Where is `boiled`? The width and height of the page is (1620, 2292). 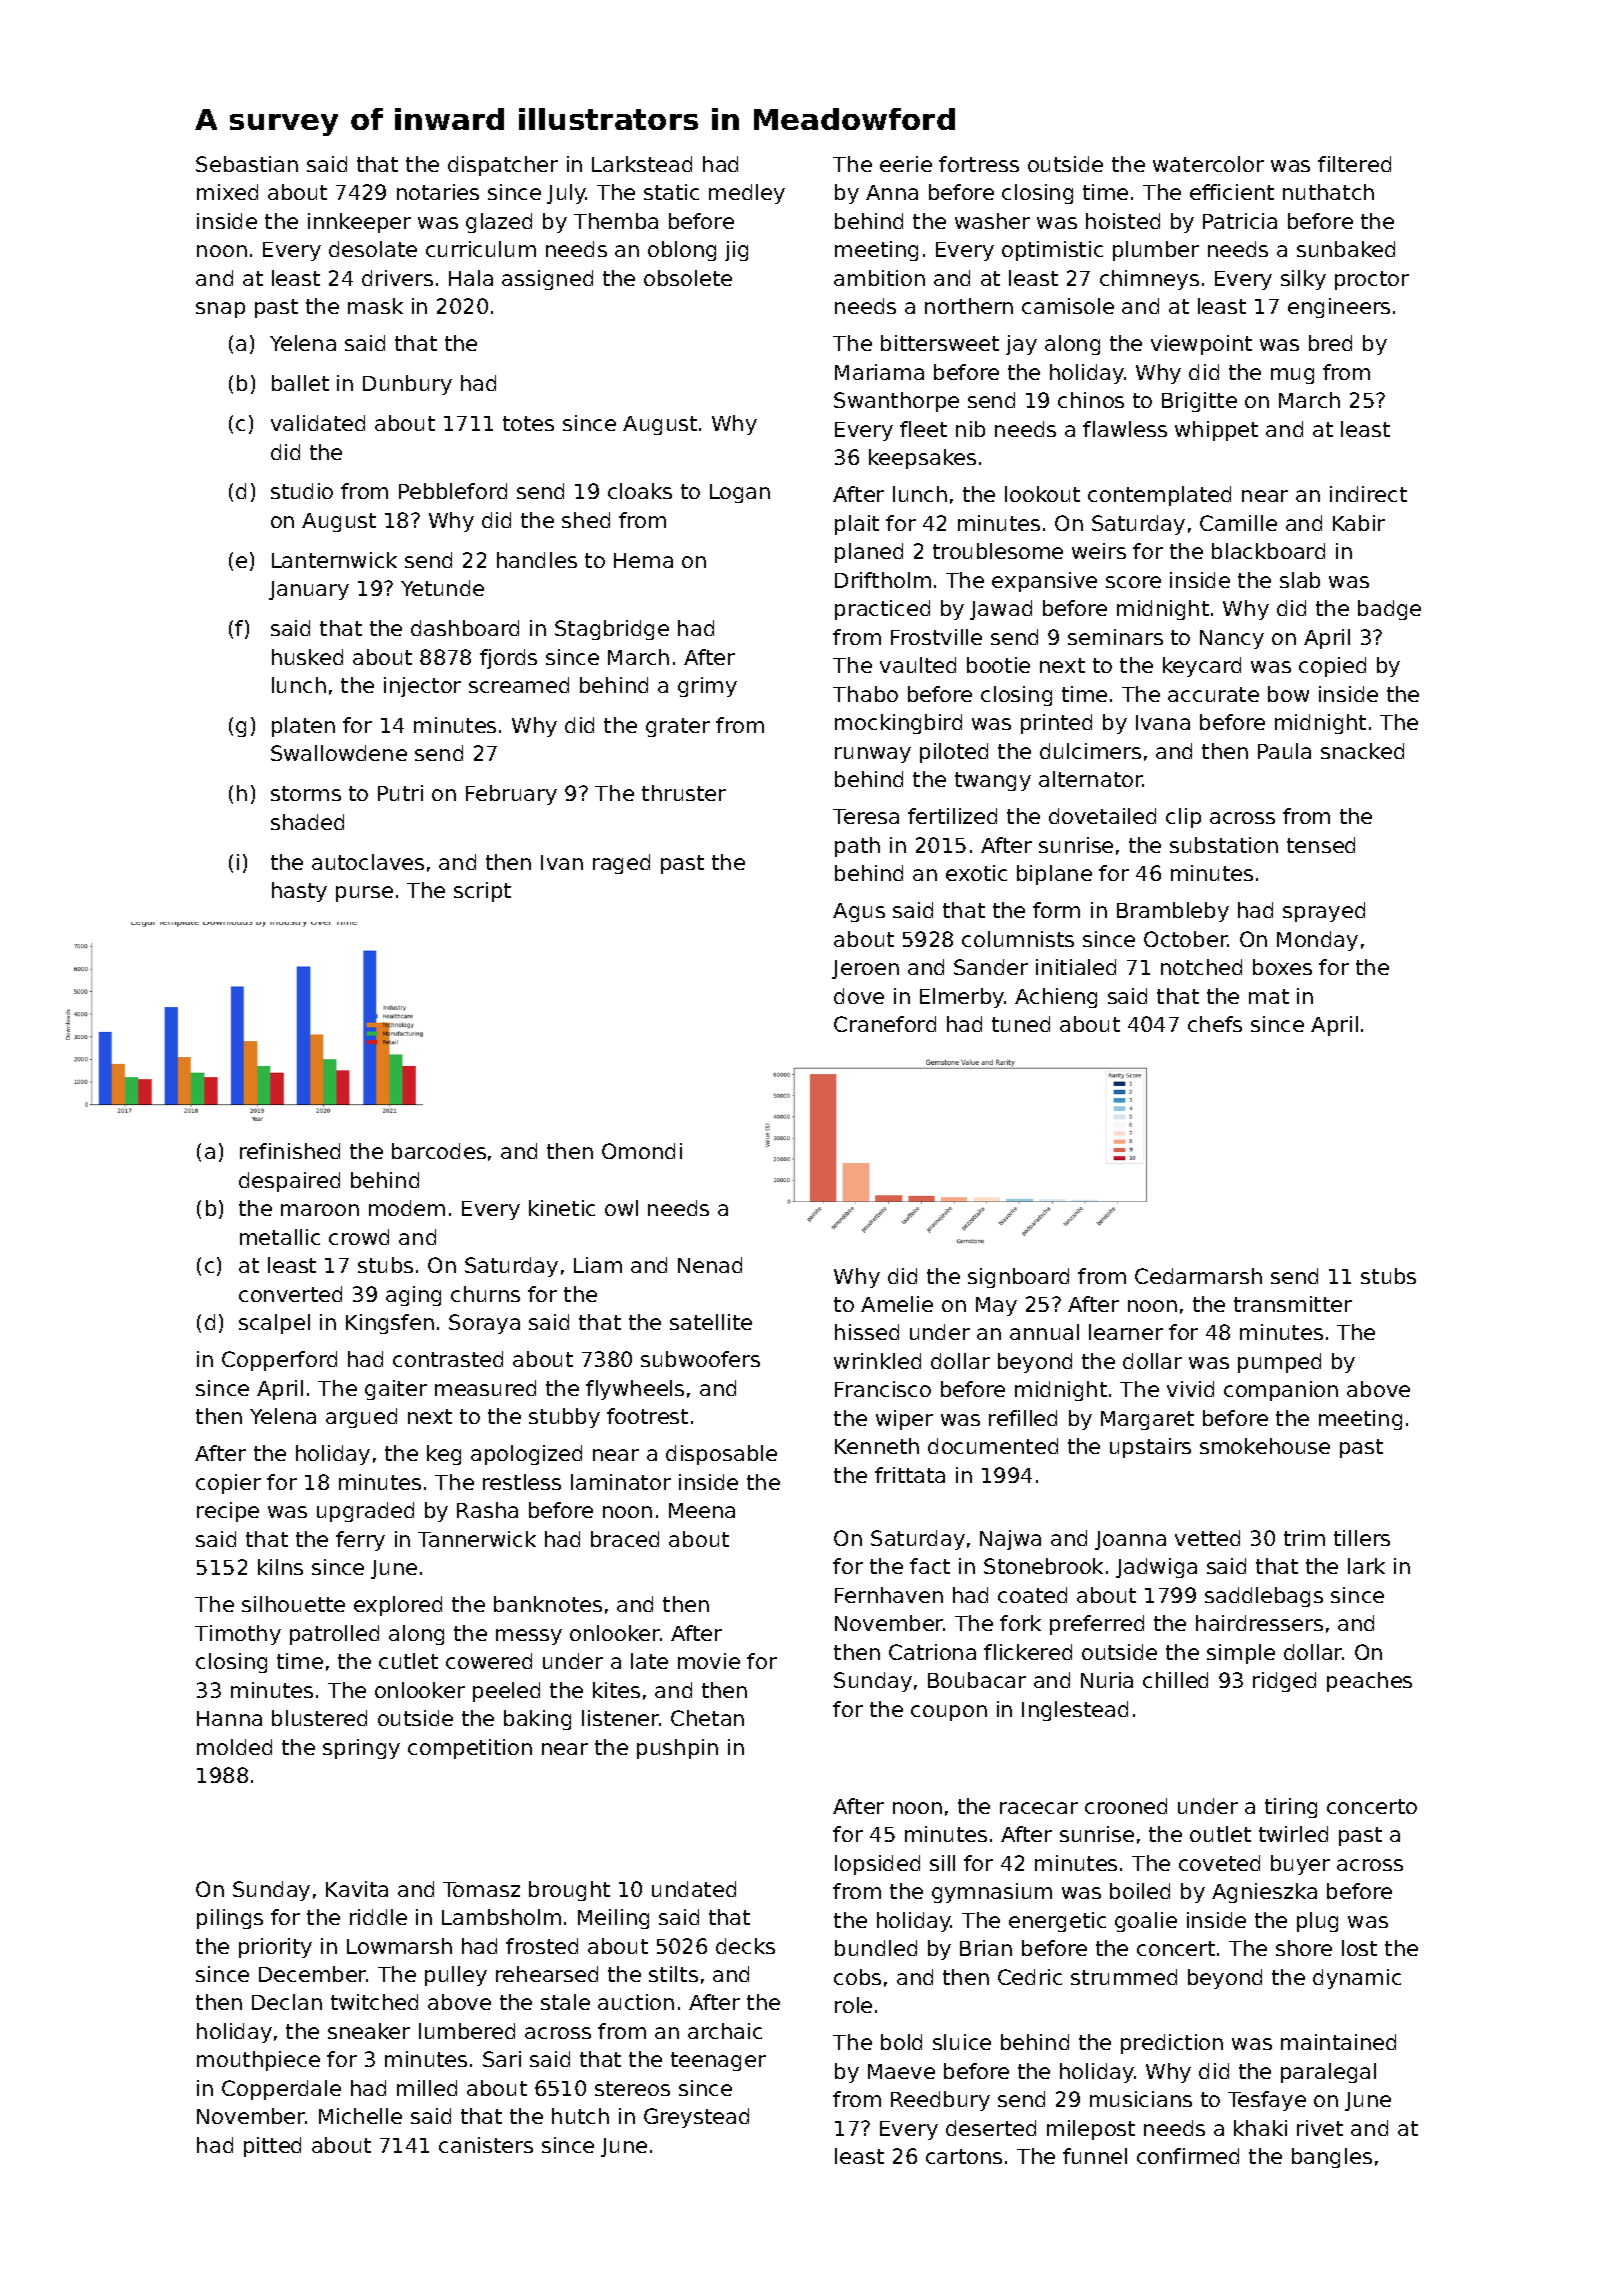 boiled is located at coordinates (1140, 1891).
